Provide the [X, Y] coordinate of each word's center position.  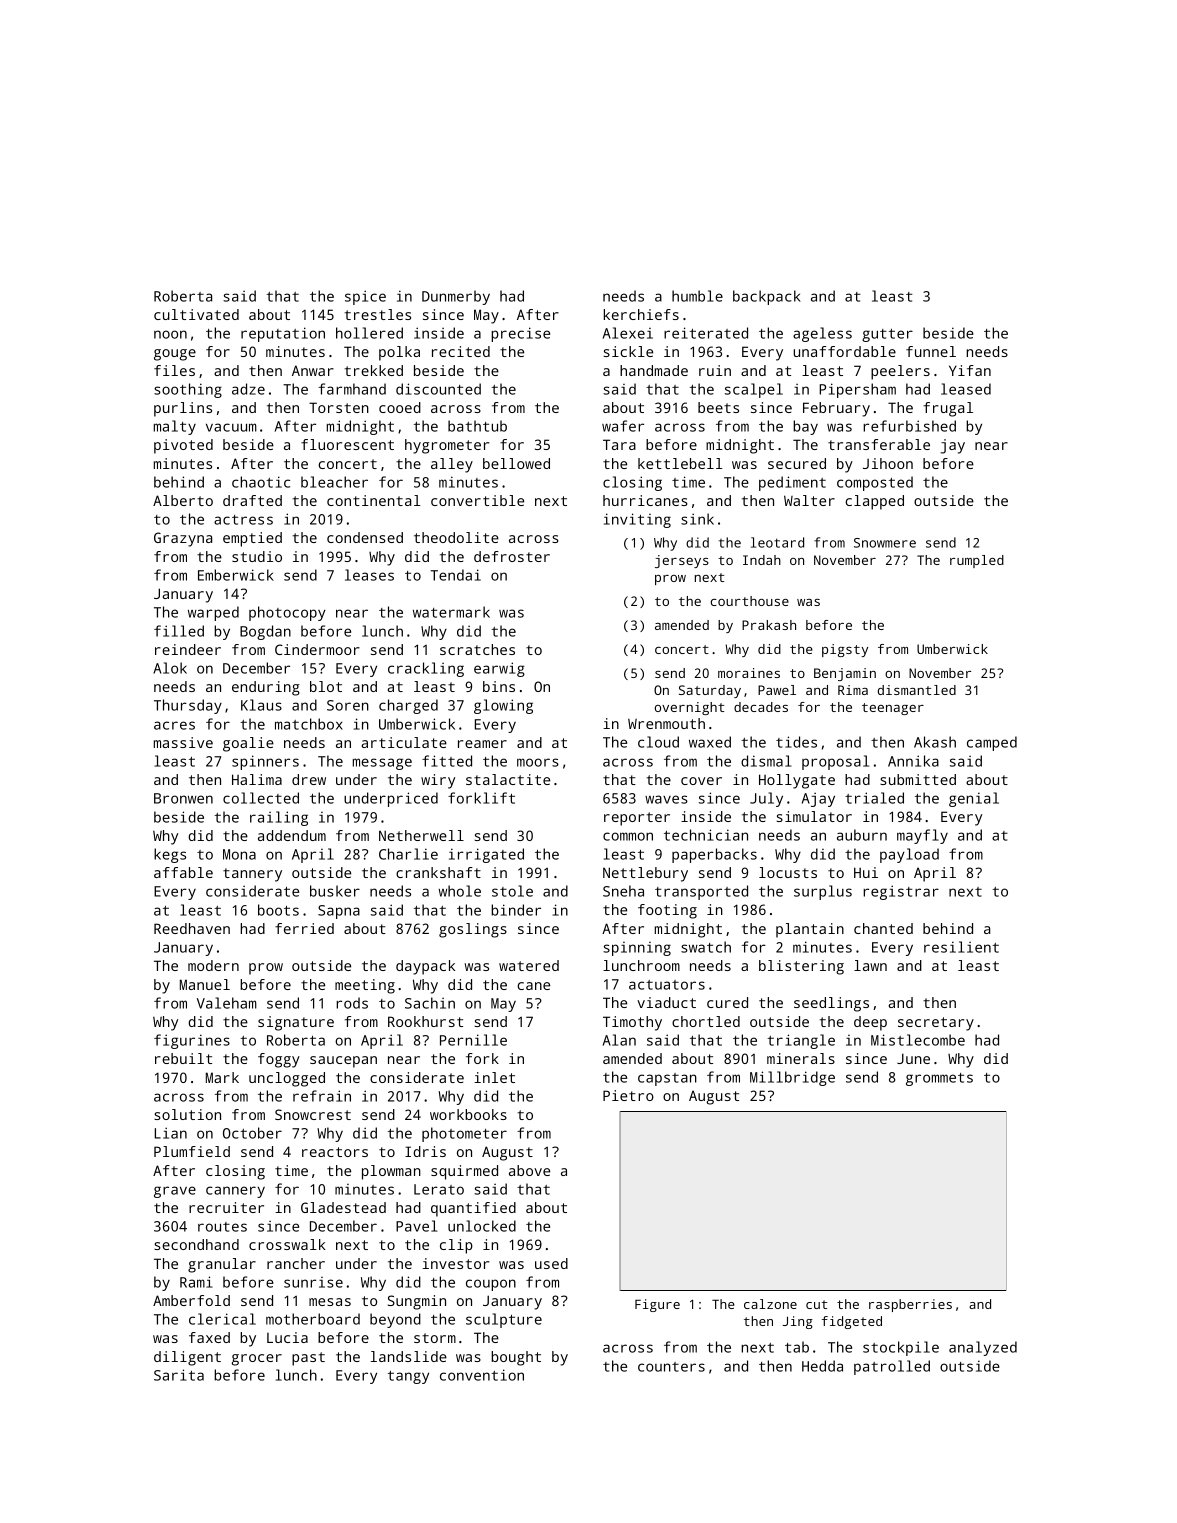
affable [183, 872]
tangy [408, 1377]
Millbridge [792, 1078]
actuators [667, 985]
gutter [887, 335]
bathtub [477, 426]
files [174, 370]
